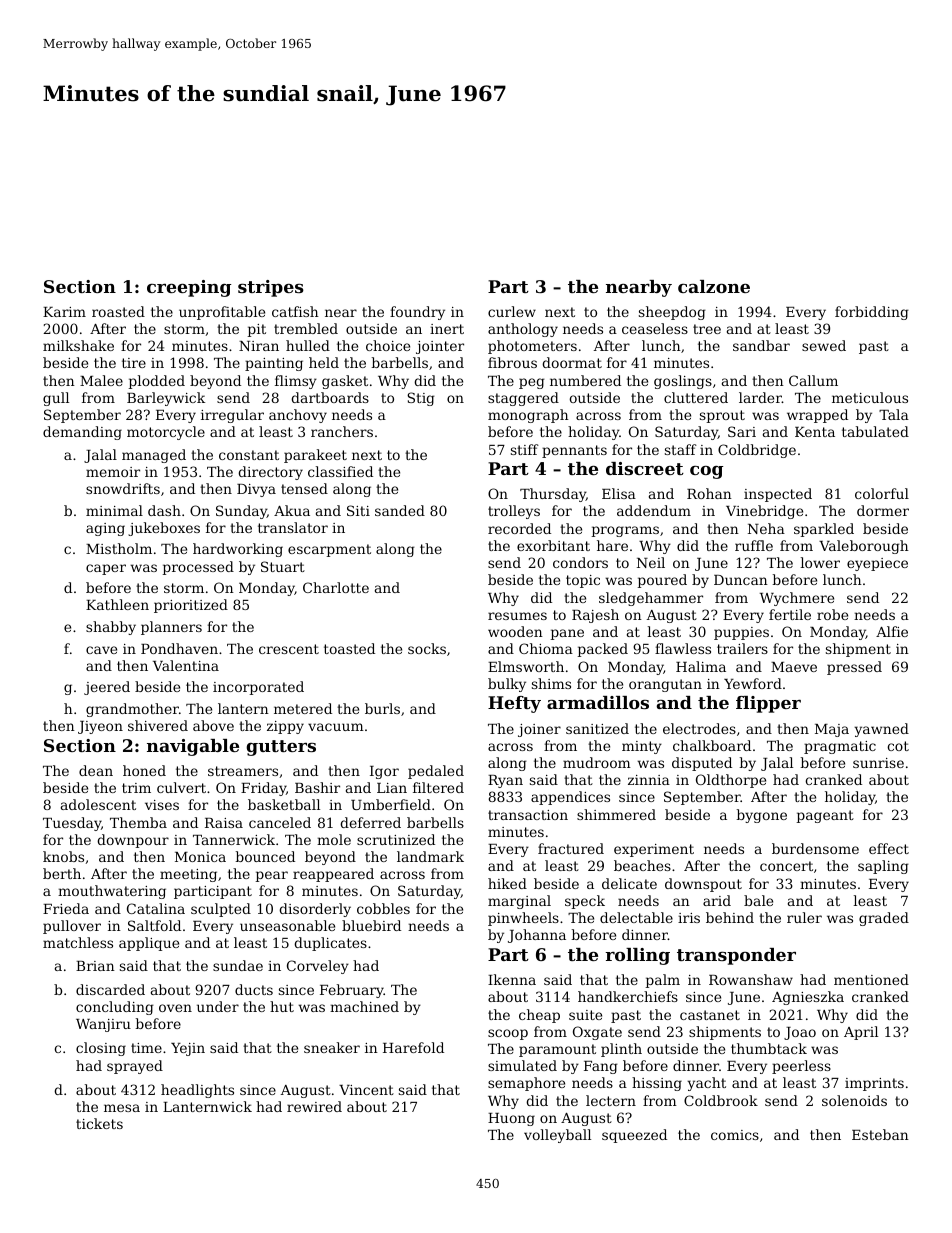 The height and width of the screenshot is (1233, 952). Describe the element at coordinates (871, 979) in the screenshot. I see `mentioned` at that location.
